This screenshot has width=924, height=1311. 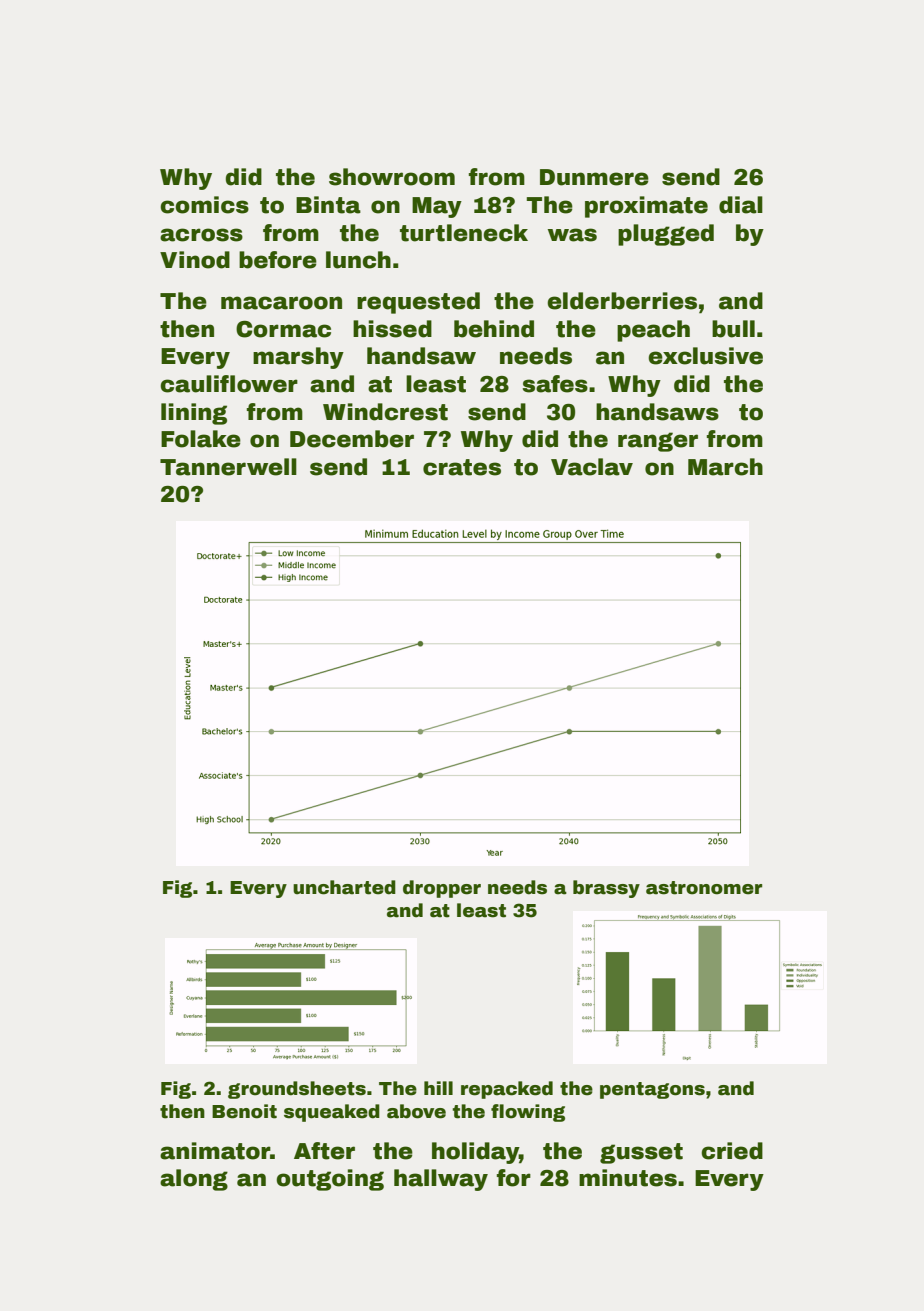 I want to click on comics, so click(x=204, y=205).
